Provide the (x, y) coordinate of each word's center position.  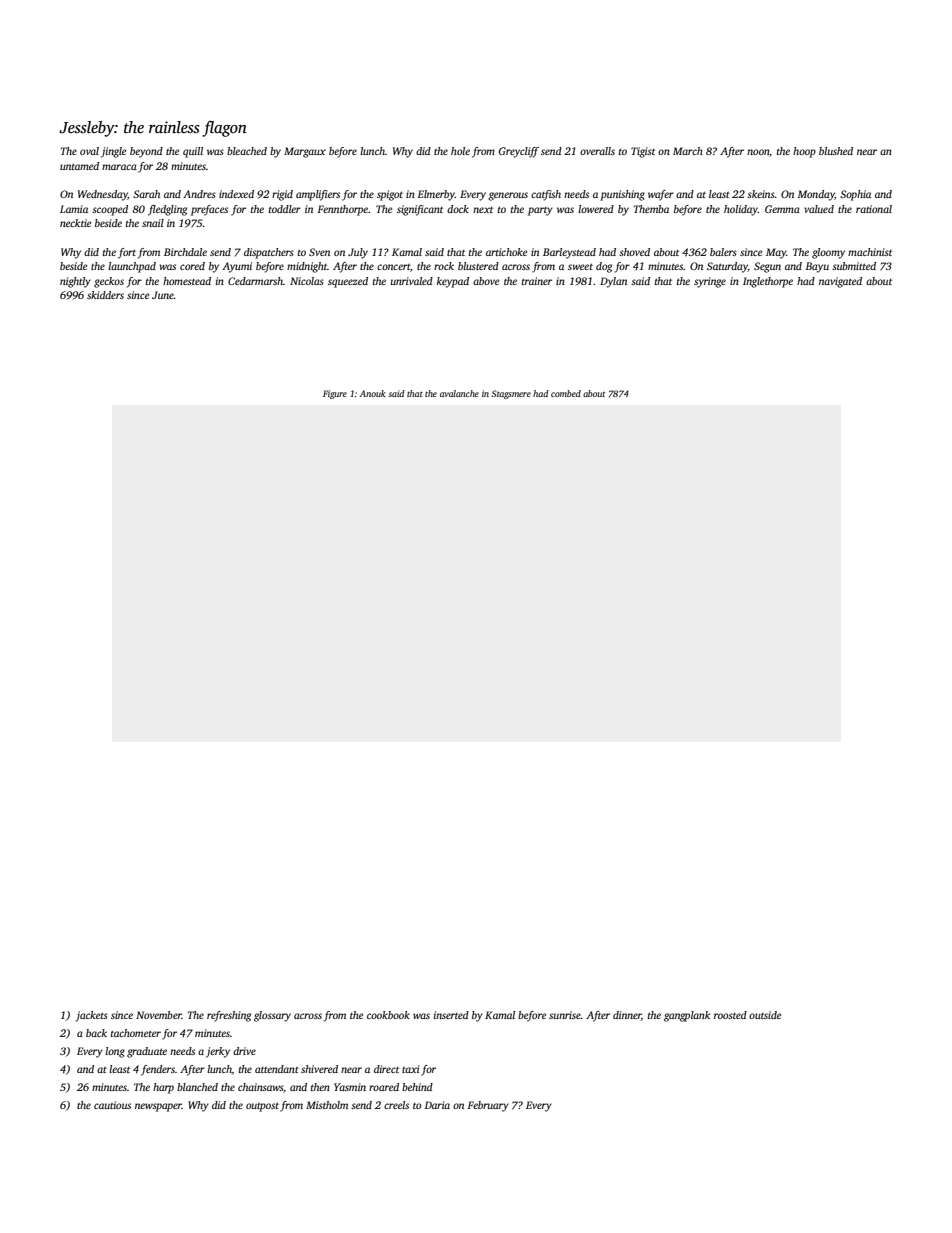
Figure (335, 394)
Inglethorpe (768, 282)
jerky (218, 1052)
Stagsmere (511, 394)
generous (508, 196)
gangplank (687, 1016)
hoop (804, 152)
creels (396, 1105)
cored (192, 266)
